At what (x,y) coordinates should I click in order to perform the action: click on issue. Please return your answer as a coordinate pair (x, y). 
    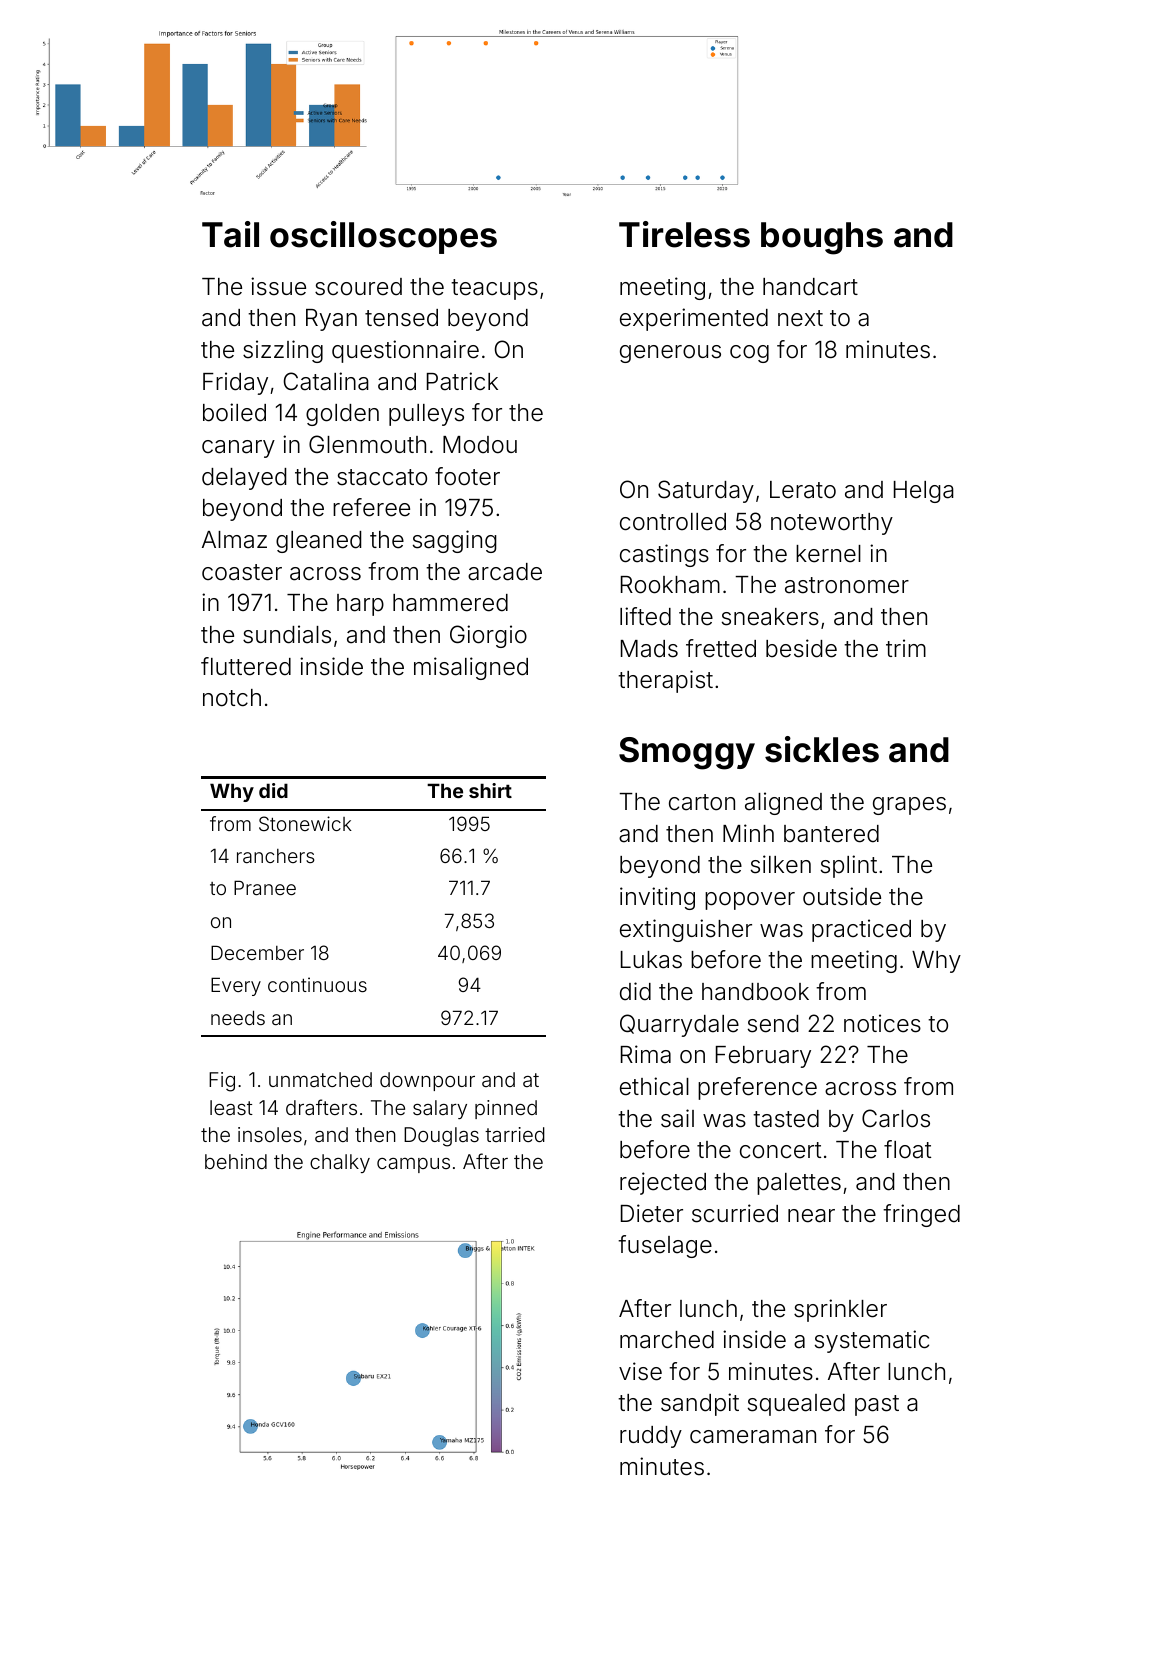
    Looking at the image, I should click on (278, 286).
